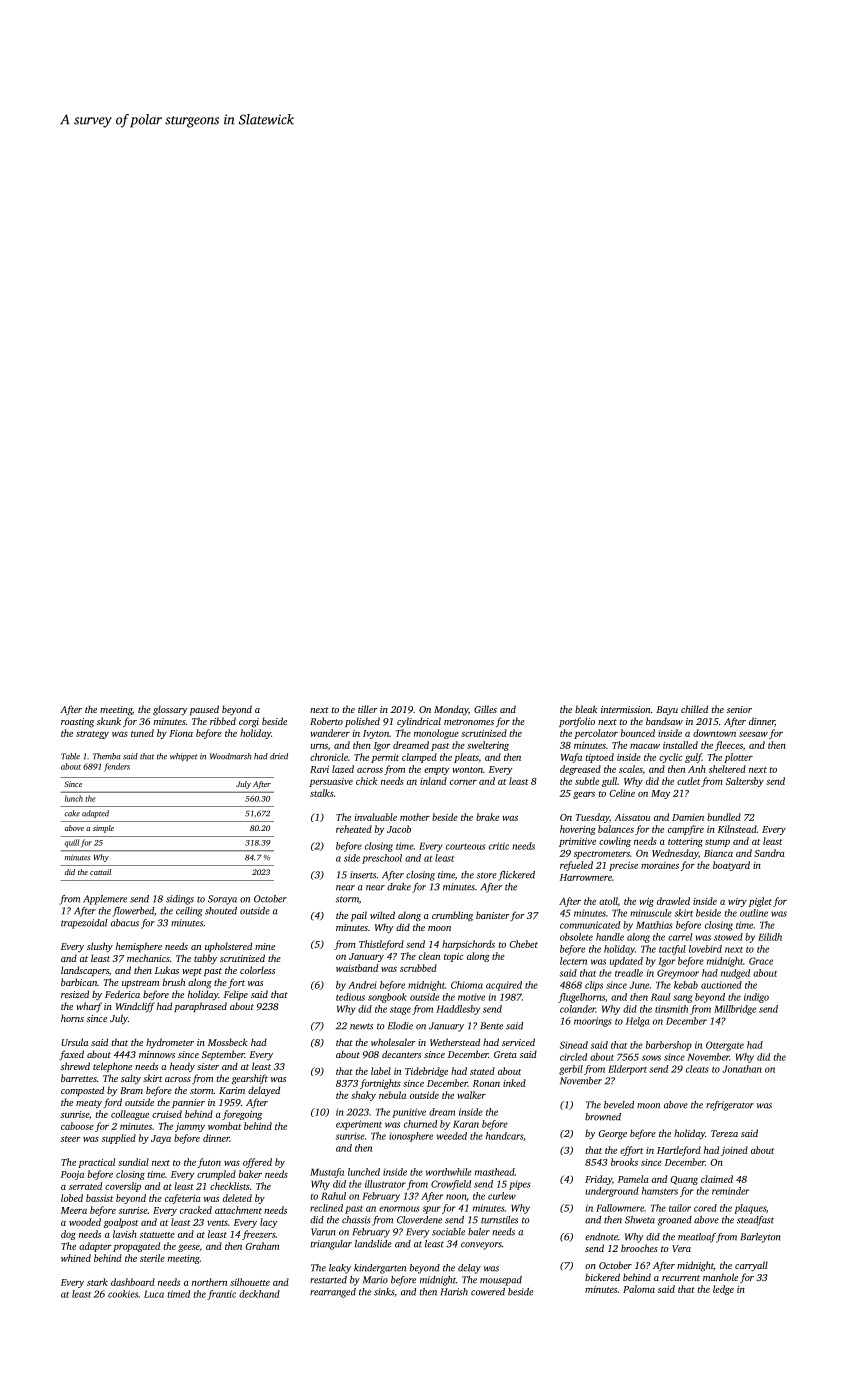 This document has width=849, height=1400. Describe the element at coordinates (232, 1090) in the document. I see `Karim` at that location.
